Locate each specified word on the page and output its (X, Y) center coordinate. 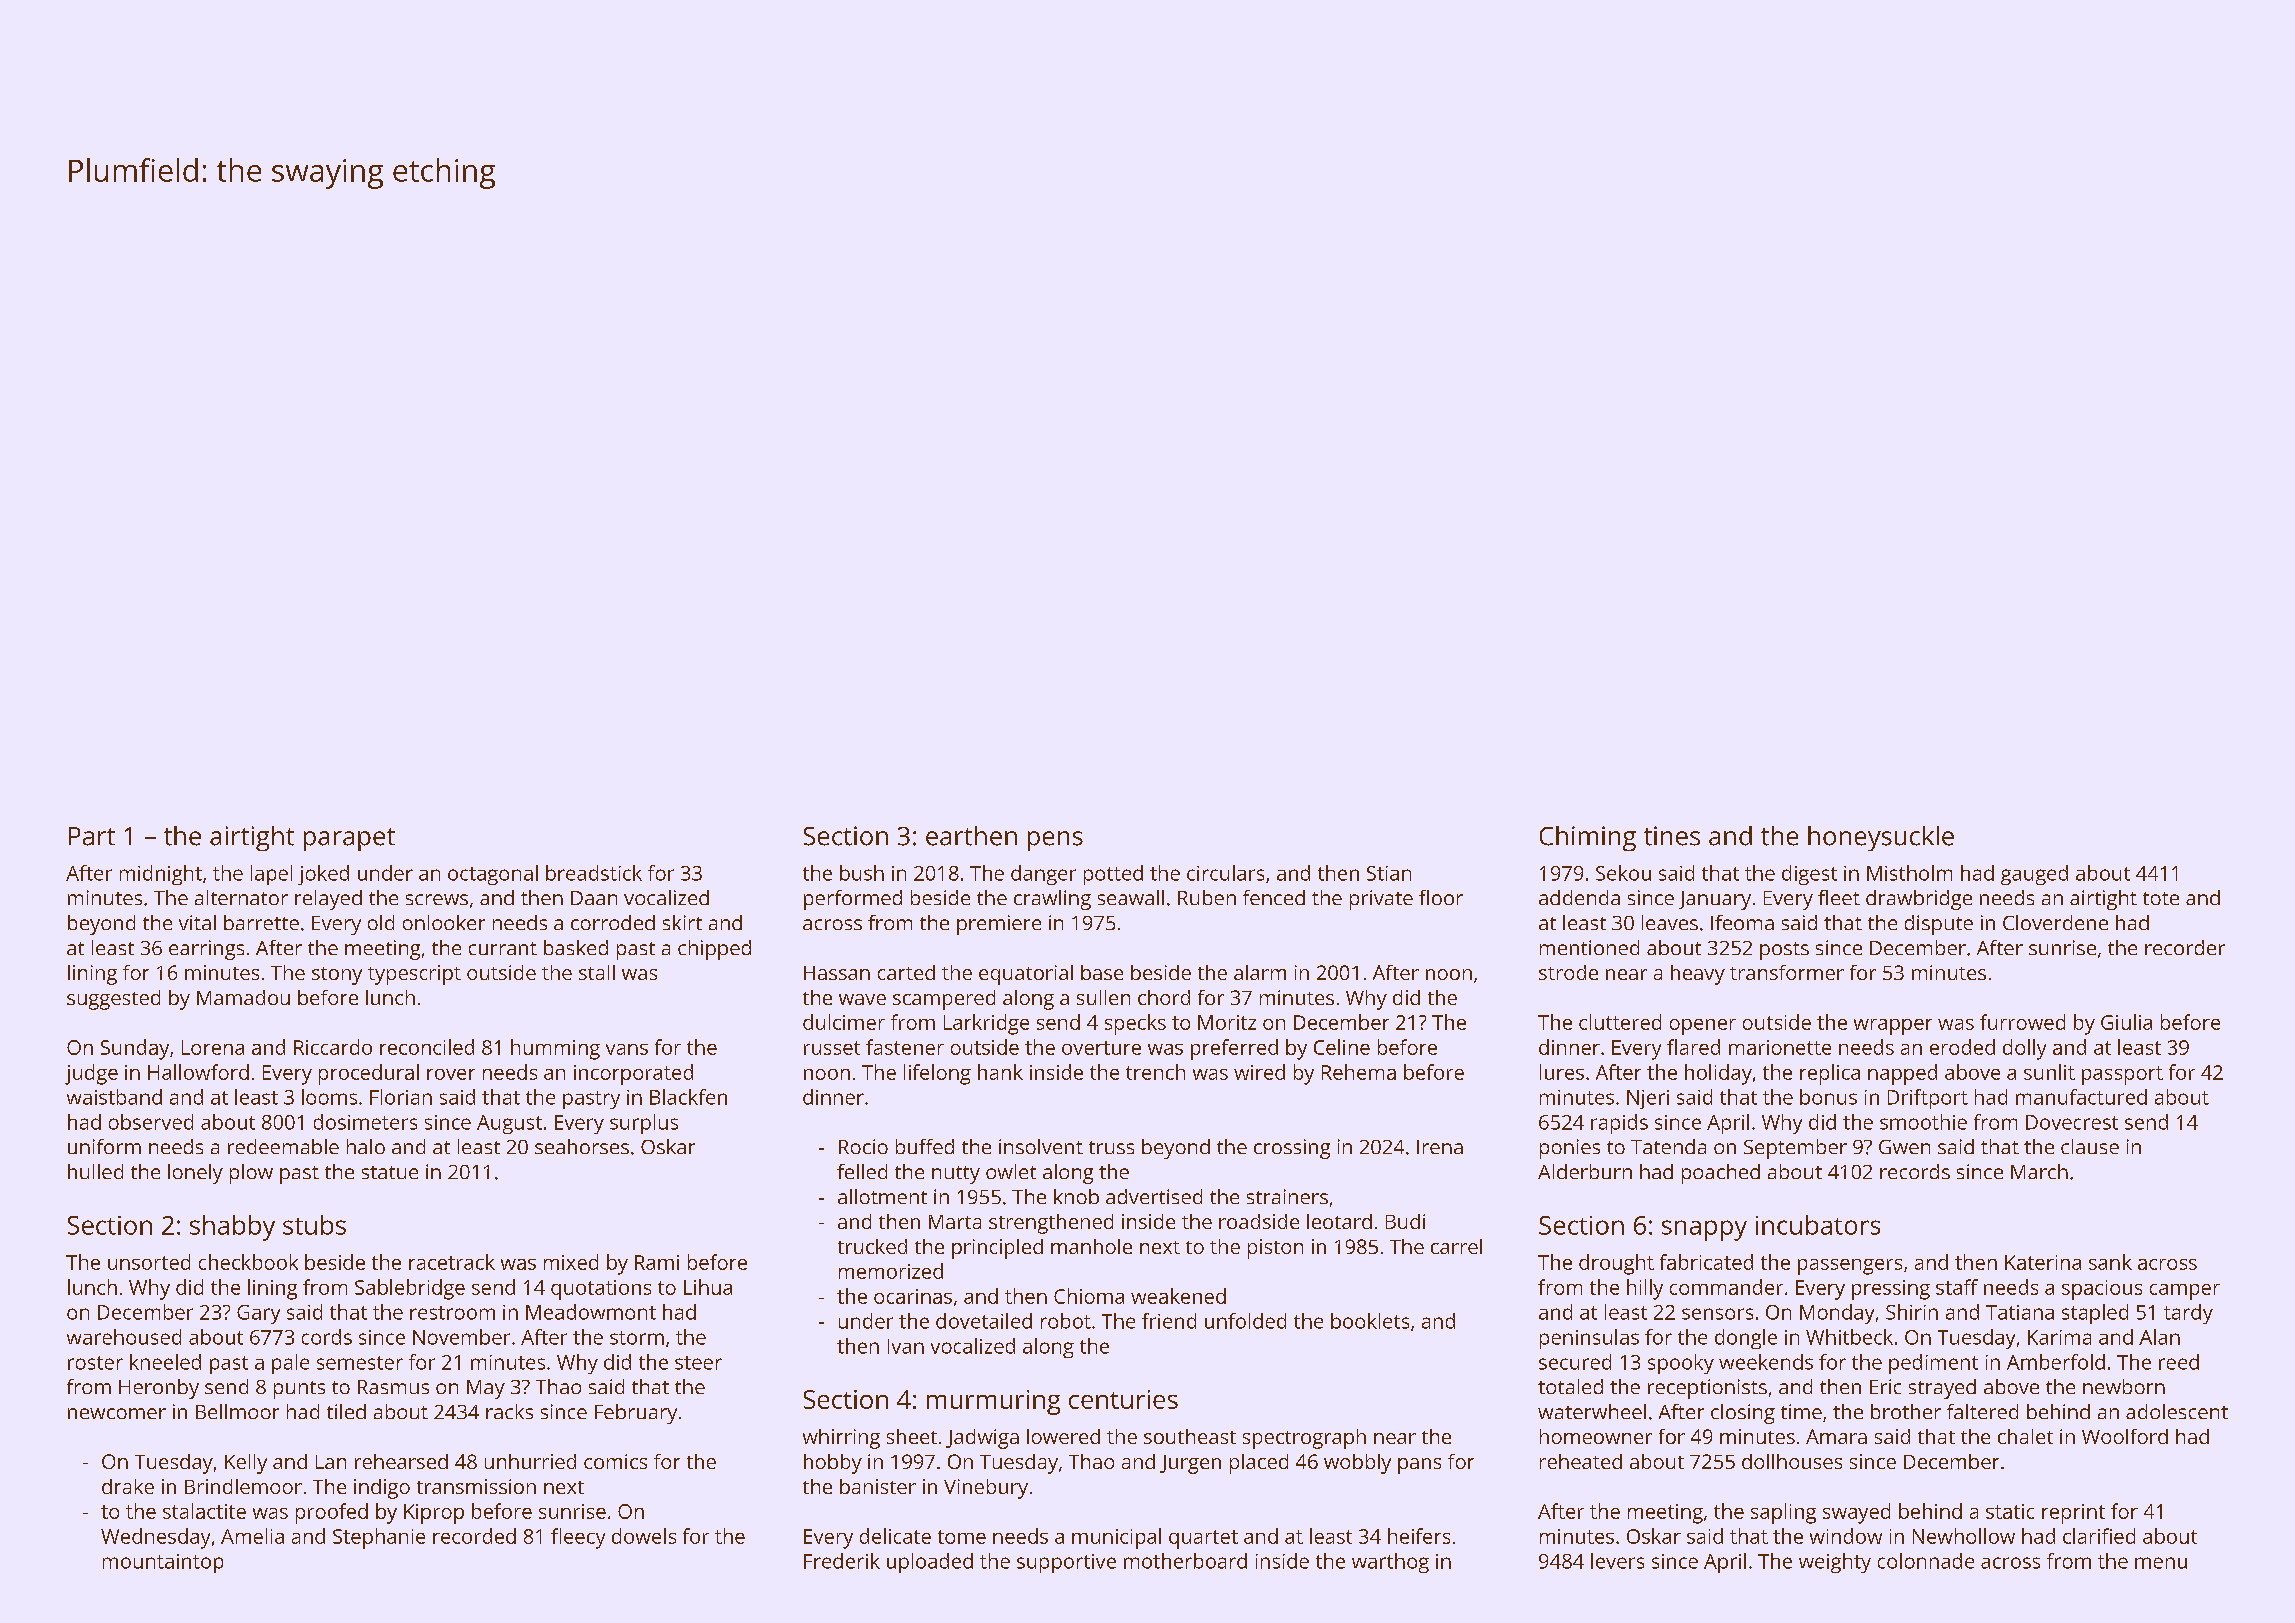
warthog (1390, 1563)
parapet (349, 839)
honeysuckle (1881, 838)
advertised (1154, 1196)
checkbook (248, 1262)
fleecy (578, 1538)
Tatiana (2020, 1312)
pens (1055, 841)
